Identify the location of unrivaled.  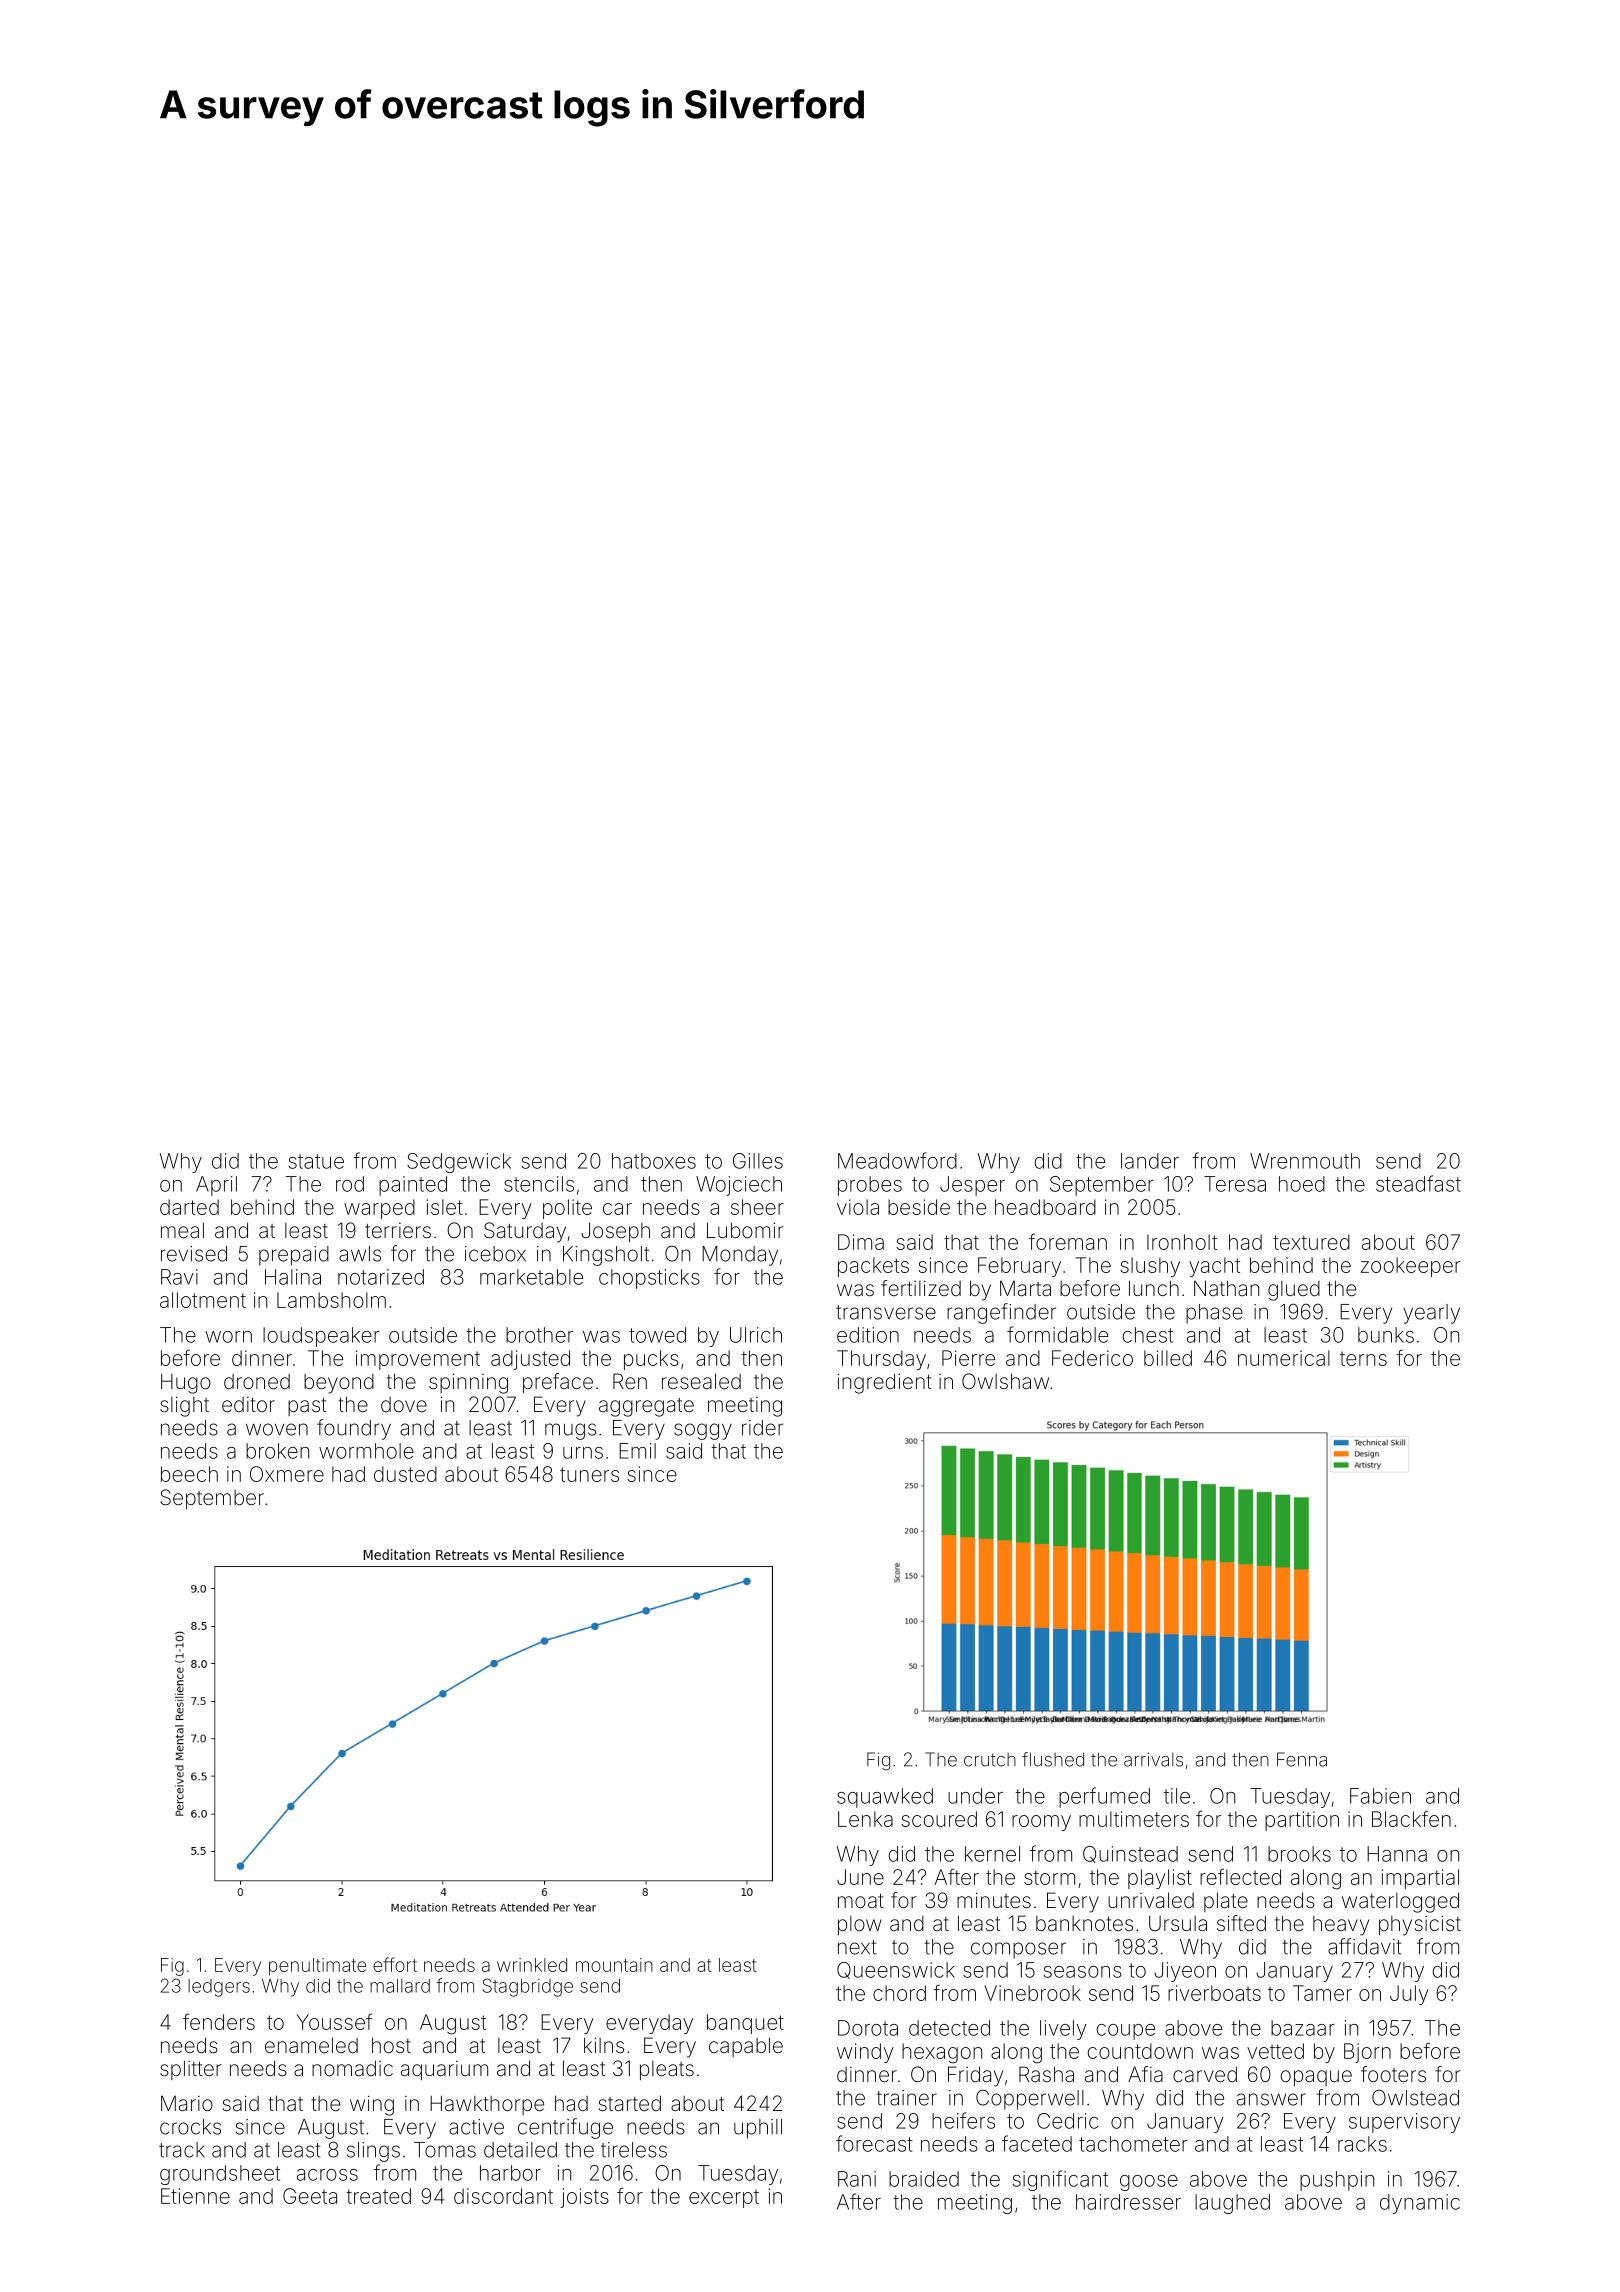
(1151, 1900).
